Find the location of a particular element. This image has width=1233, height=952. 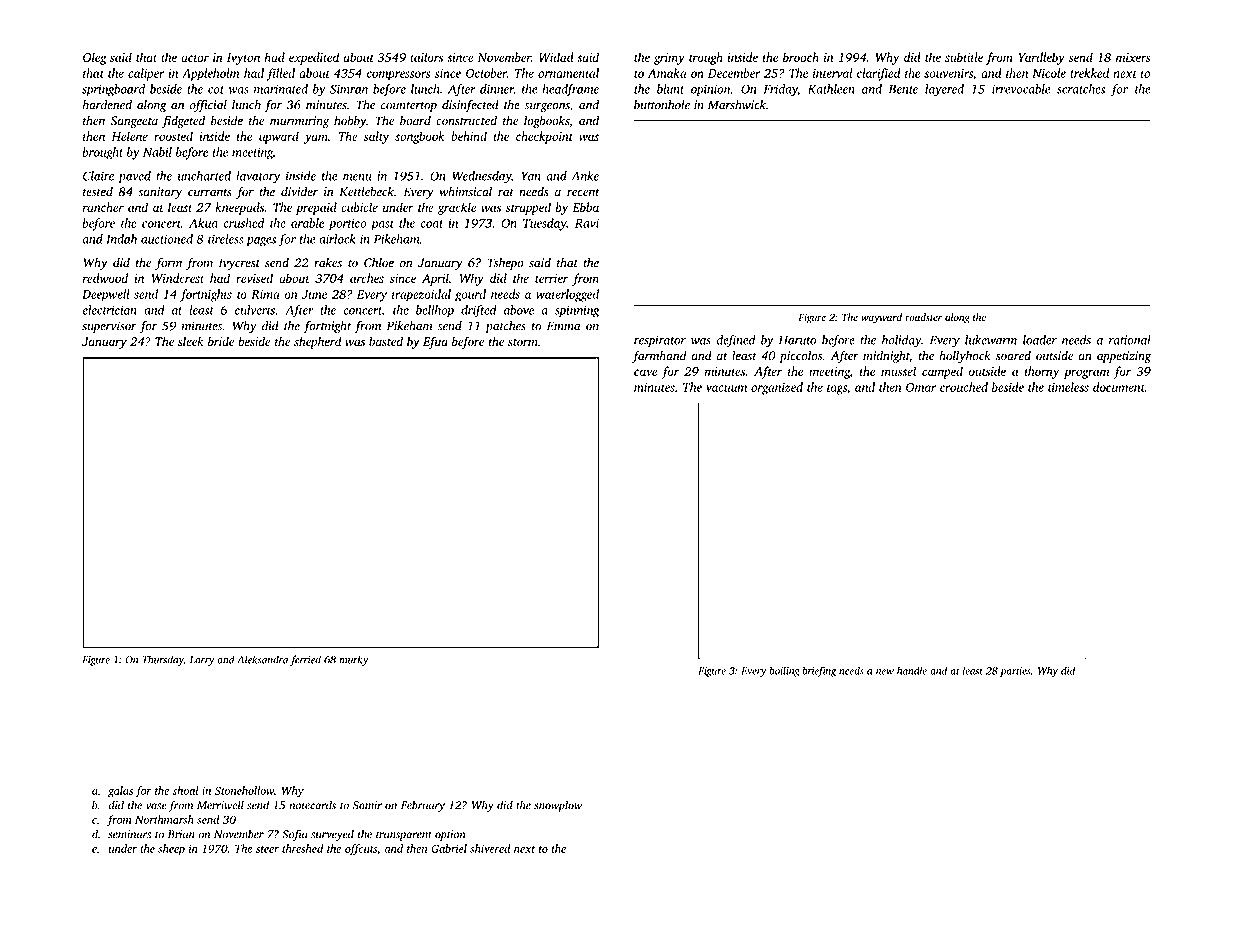

snowplow is located at coordinates (558, 806).
